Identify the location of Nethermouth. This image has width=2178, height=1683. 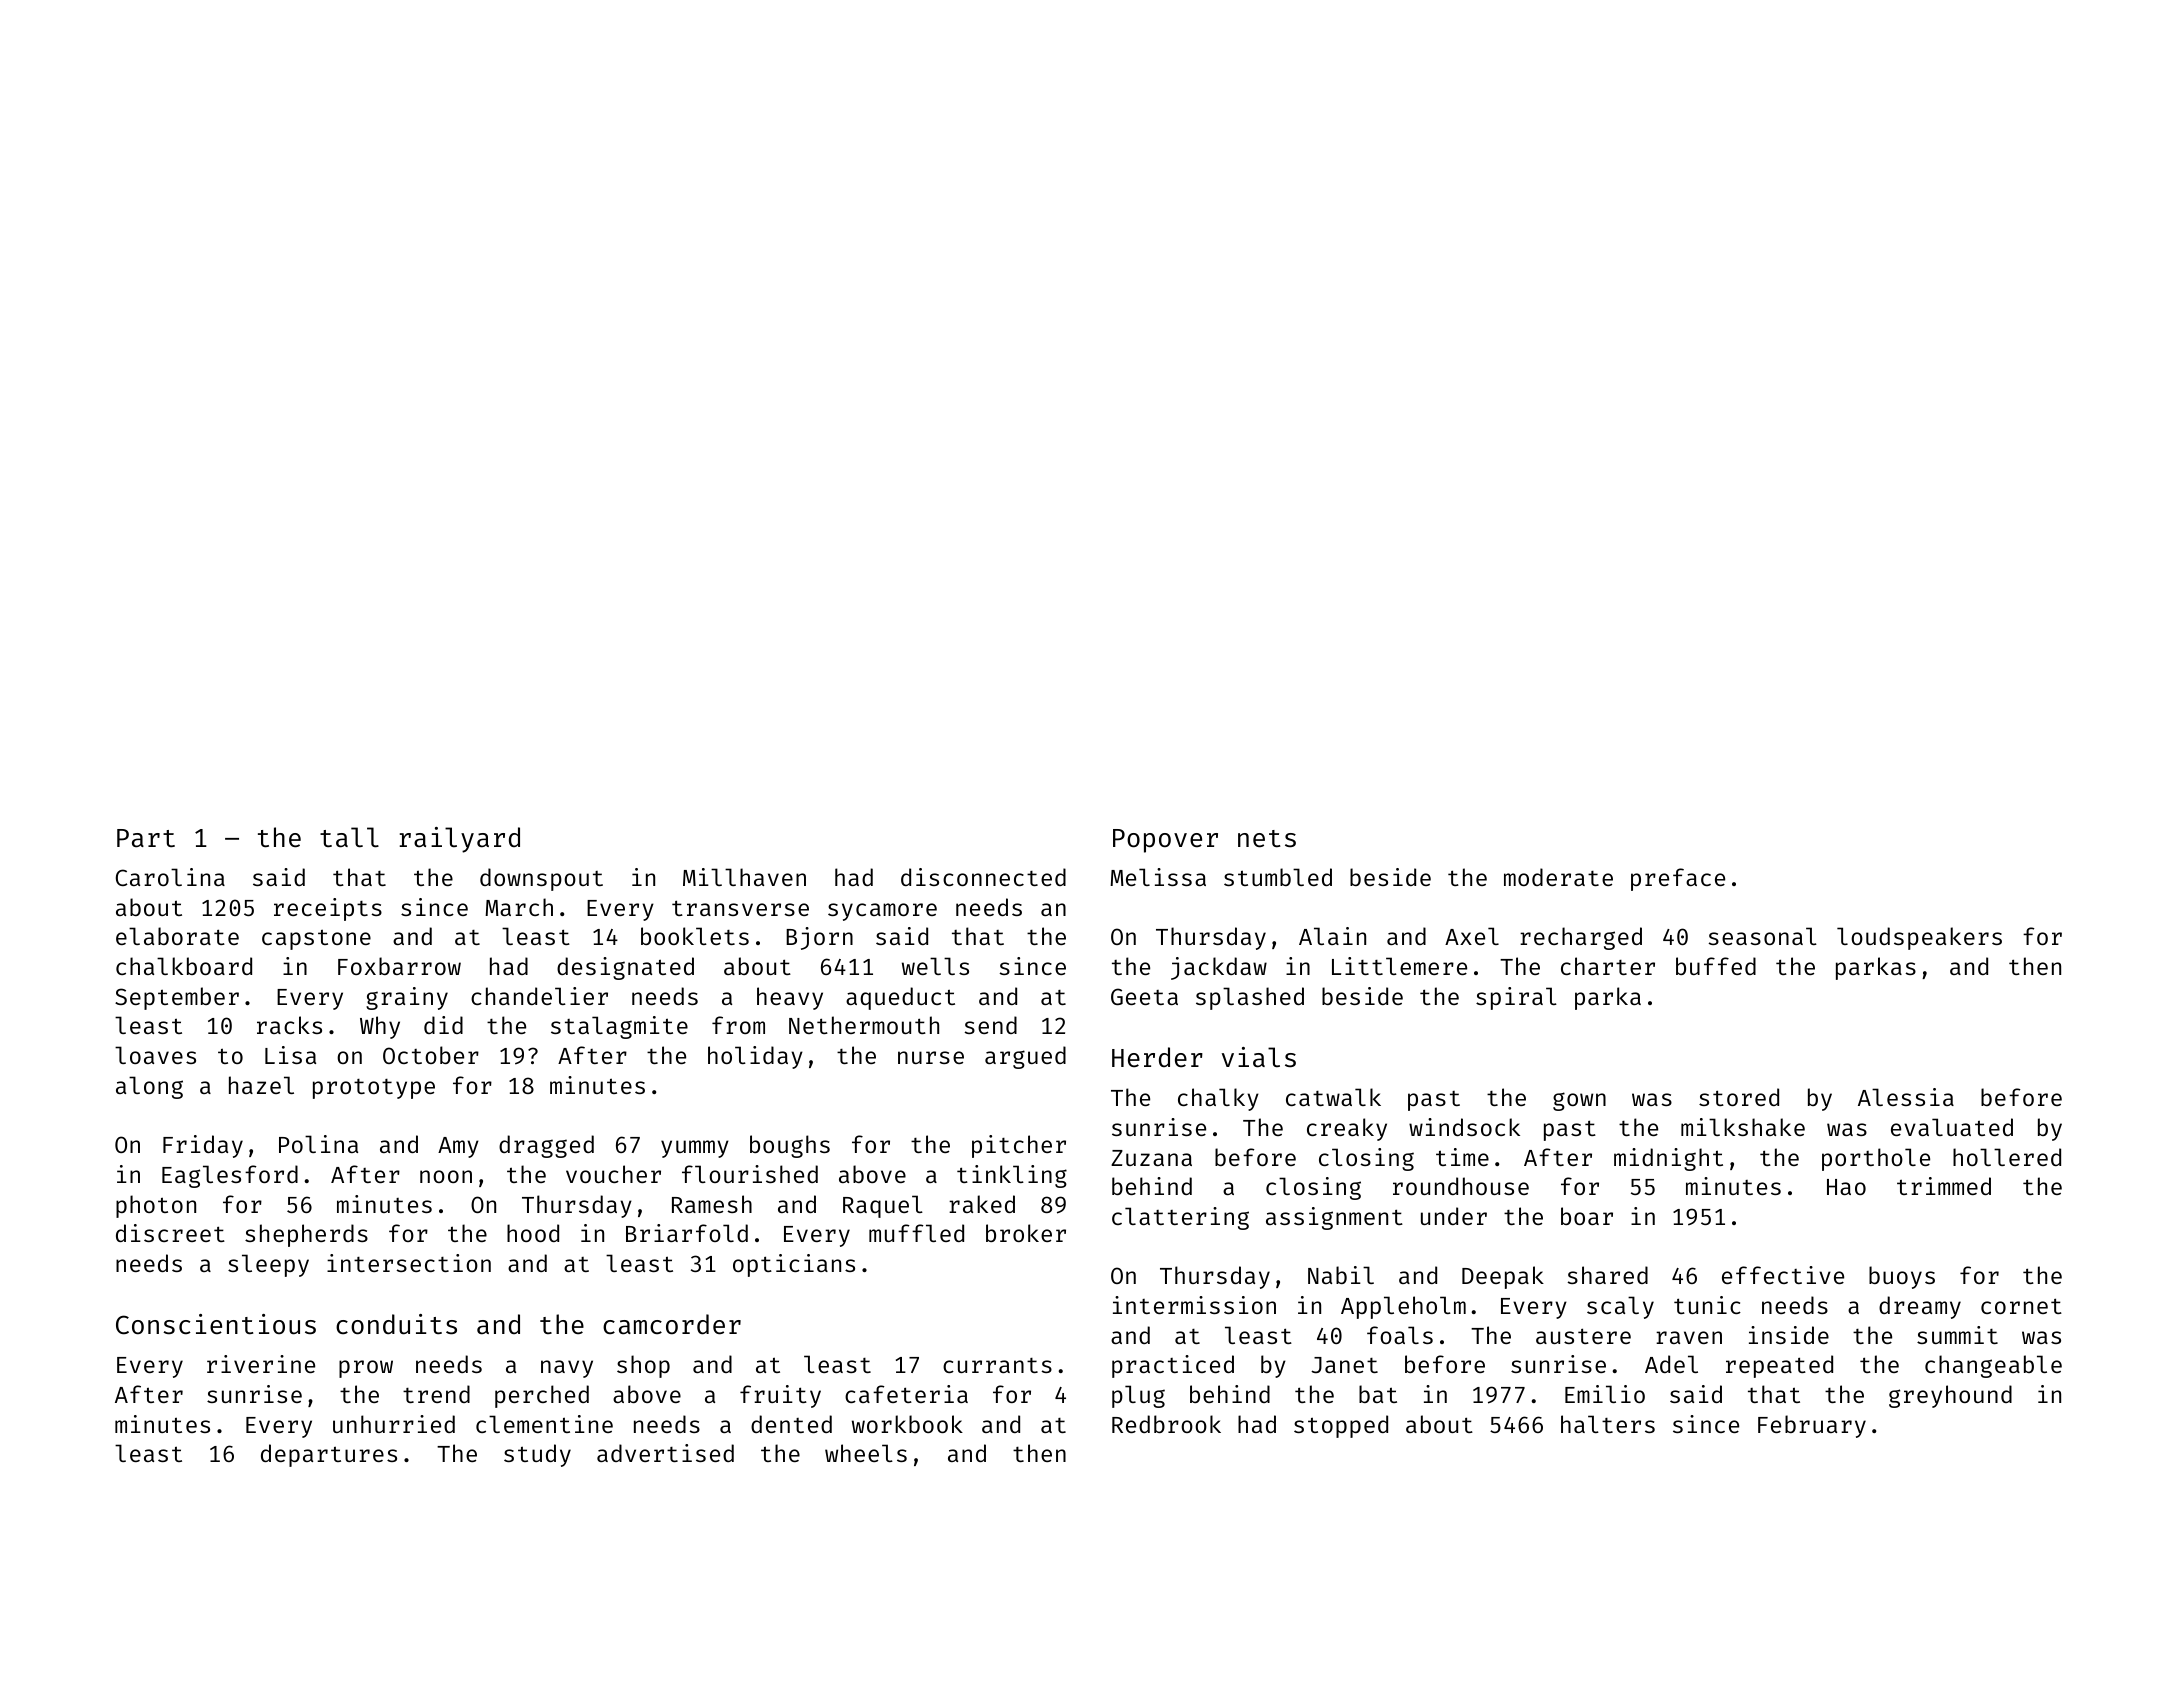
(864, 1025).
